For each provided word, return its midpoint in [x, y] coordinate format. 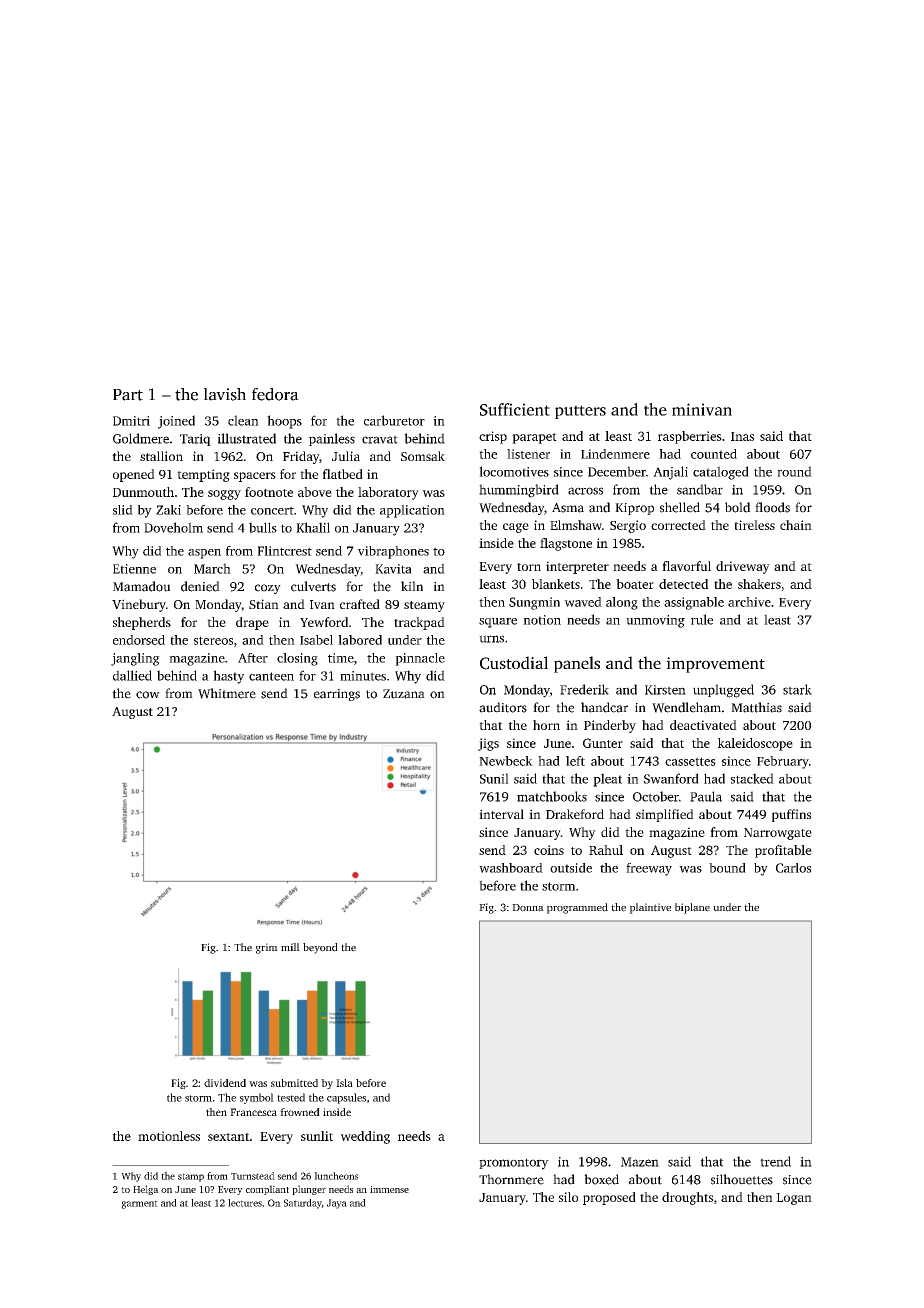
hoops [284, 422]
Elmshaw [576, 525]
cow [148, 695]
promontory [514, 1164]
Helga [146, 1190]
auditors [503, 707]
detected [683, 584]
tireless [754, 525]
